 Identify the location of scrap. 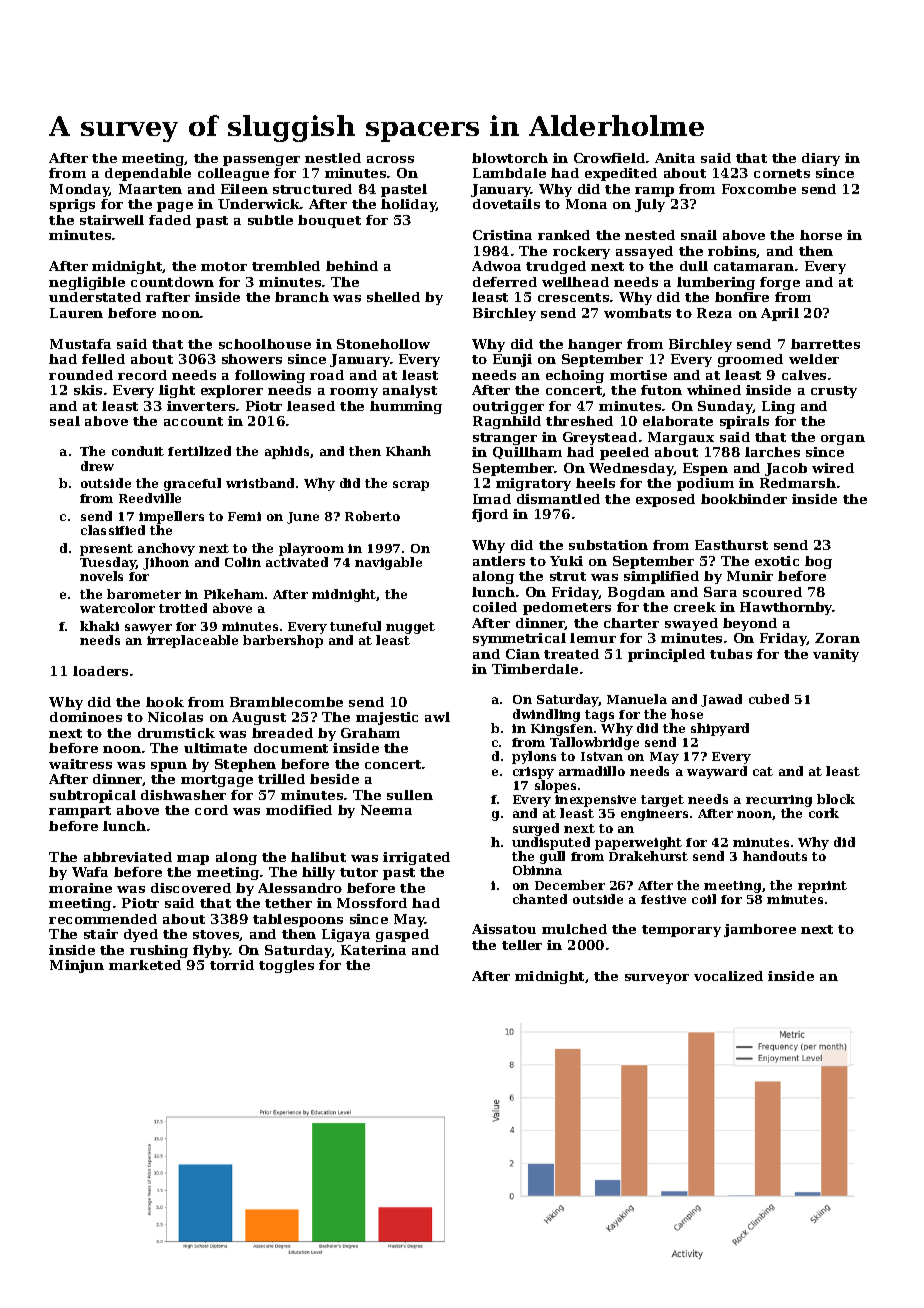
(411, 486).
